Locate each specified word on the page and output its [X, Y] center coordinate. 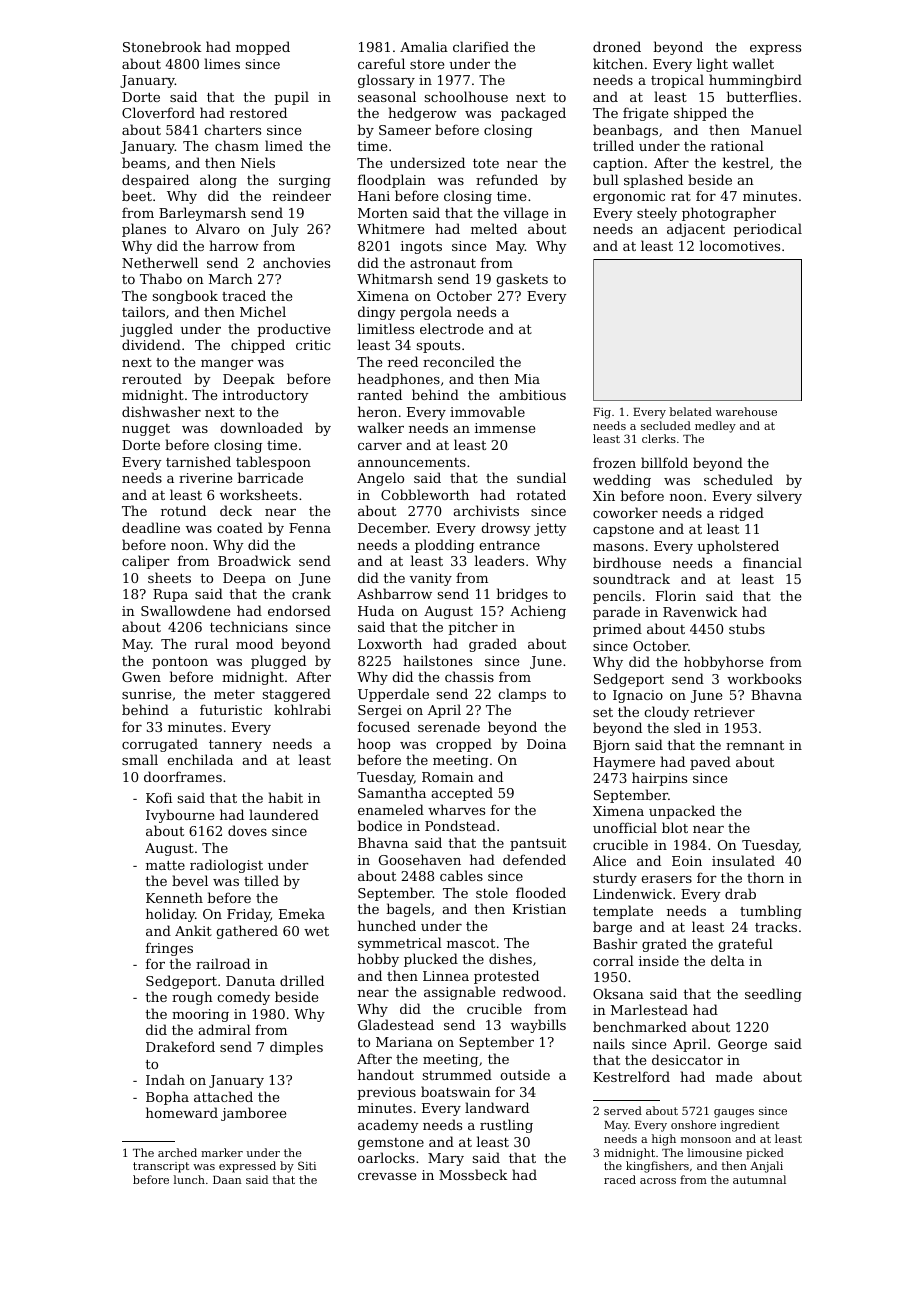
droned [617, 46]
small [140, 759]
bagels [408, 910]
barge [612, 928]
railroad [223, 963]
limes [222, 63]
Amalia [424, 46]
